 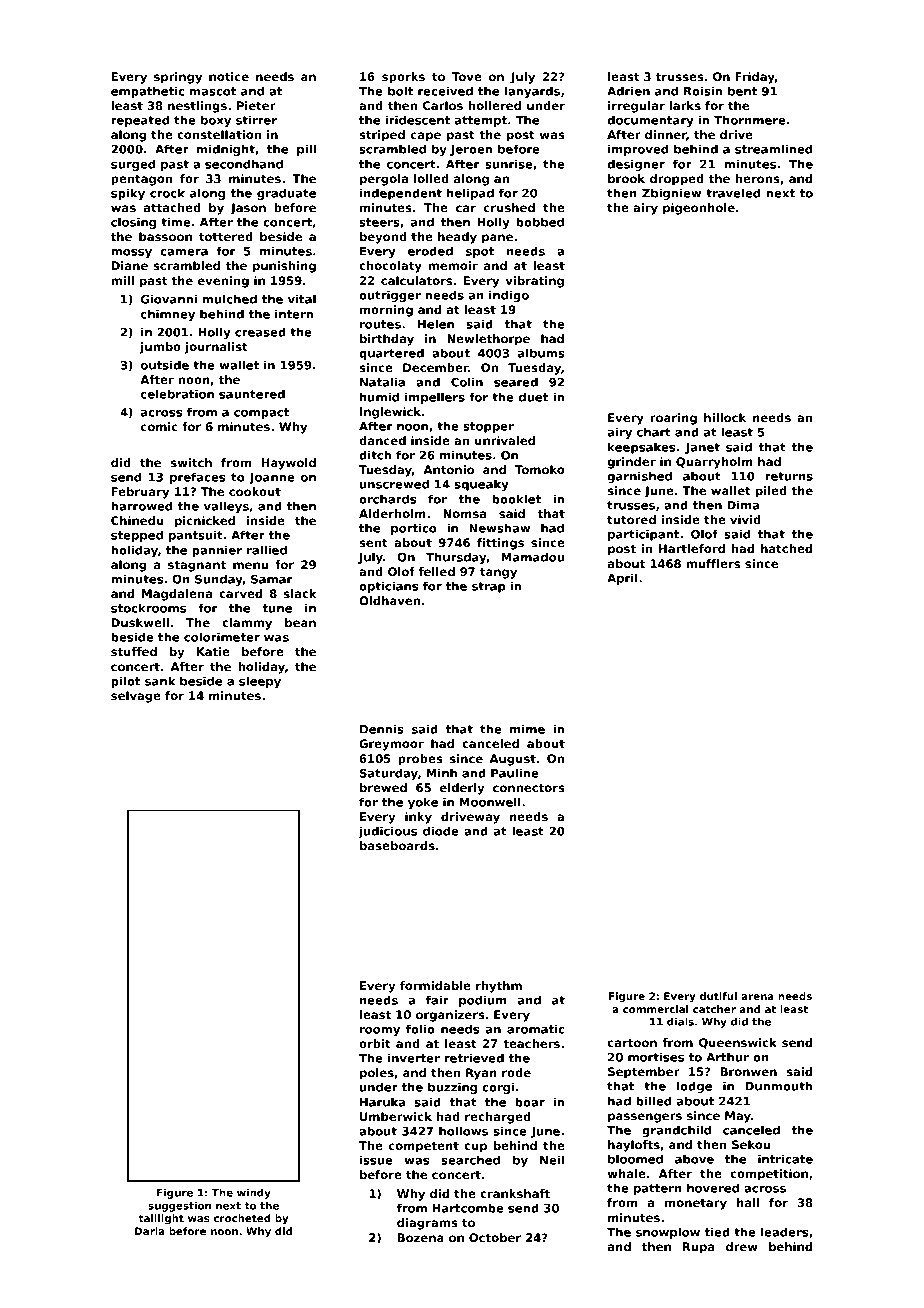 I want to click on judicious, so click(x=387, y=832).
